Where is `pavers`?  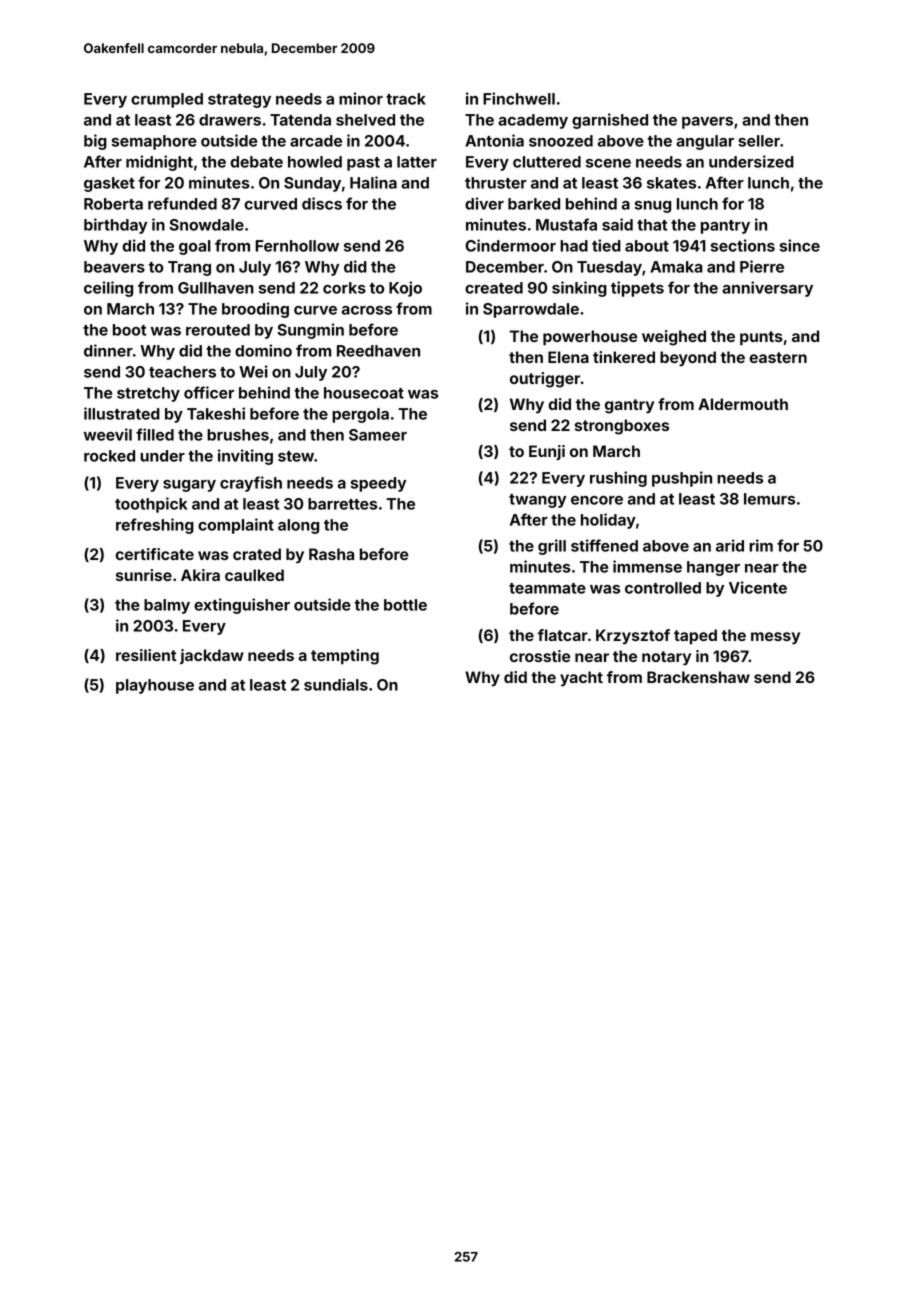
pavers is located at coordinates (707, 123).
